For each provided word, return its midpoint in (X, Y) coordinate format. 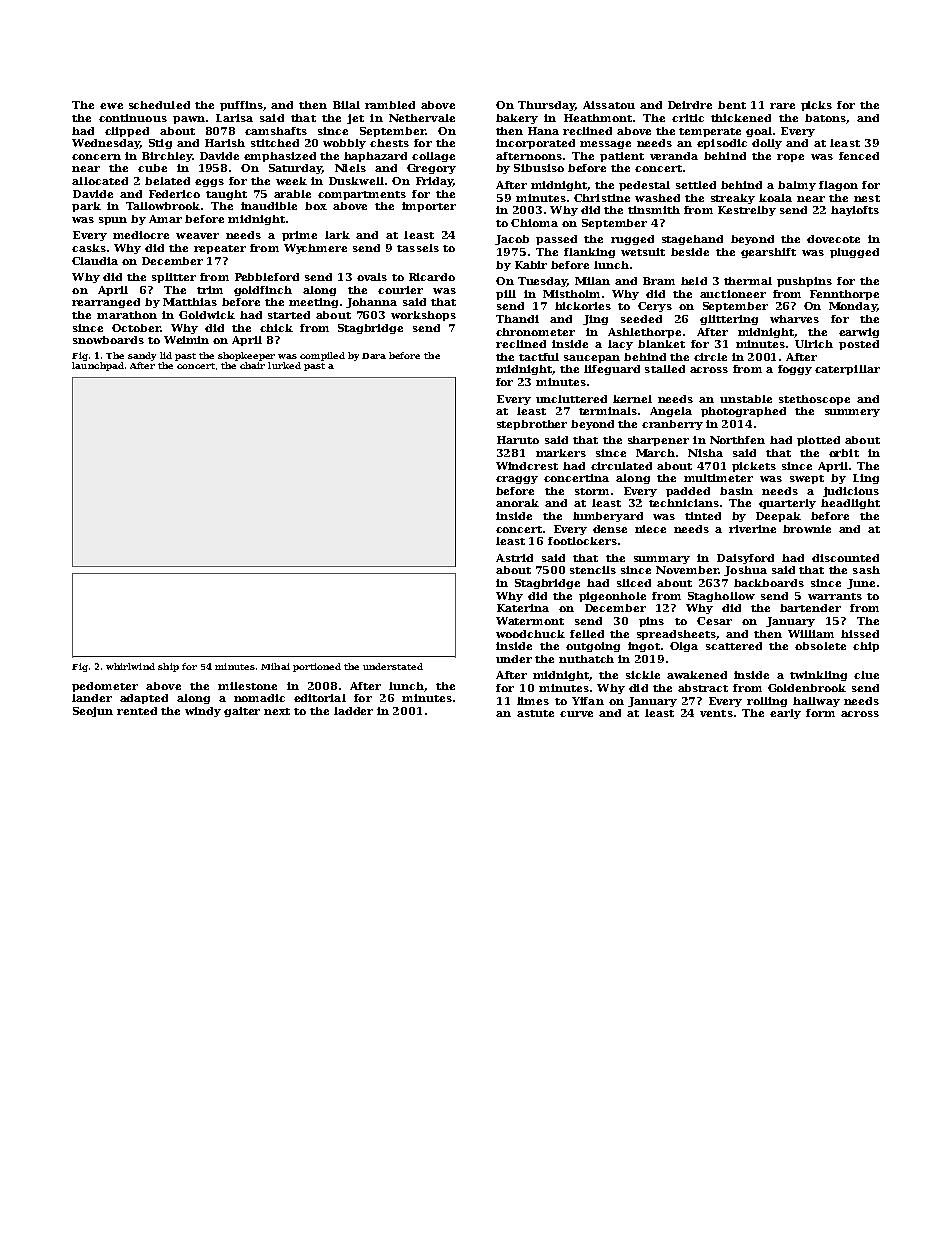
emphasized (280, 157)
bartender (810, 608)
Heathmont (598, 118)
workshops (423, 316)
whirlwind (130, 666)
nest (867, 198)
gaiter (242, 712)
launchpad (98, 366)
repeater (220, 249)
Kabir (531, 265)
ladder (353, 711)
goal (759, 132)
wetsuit (643, 252)
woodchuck (530, 634)
